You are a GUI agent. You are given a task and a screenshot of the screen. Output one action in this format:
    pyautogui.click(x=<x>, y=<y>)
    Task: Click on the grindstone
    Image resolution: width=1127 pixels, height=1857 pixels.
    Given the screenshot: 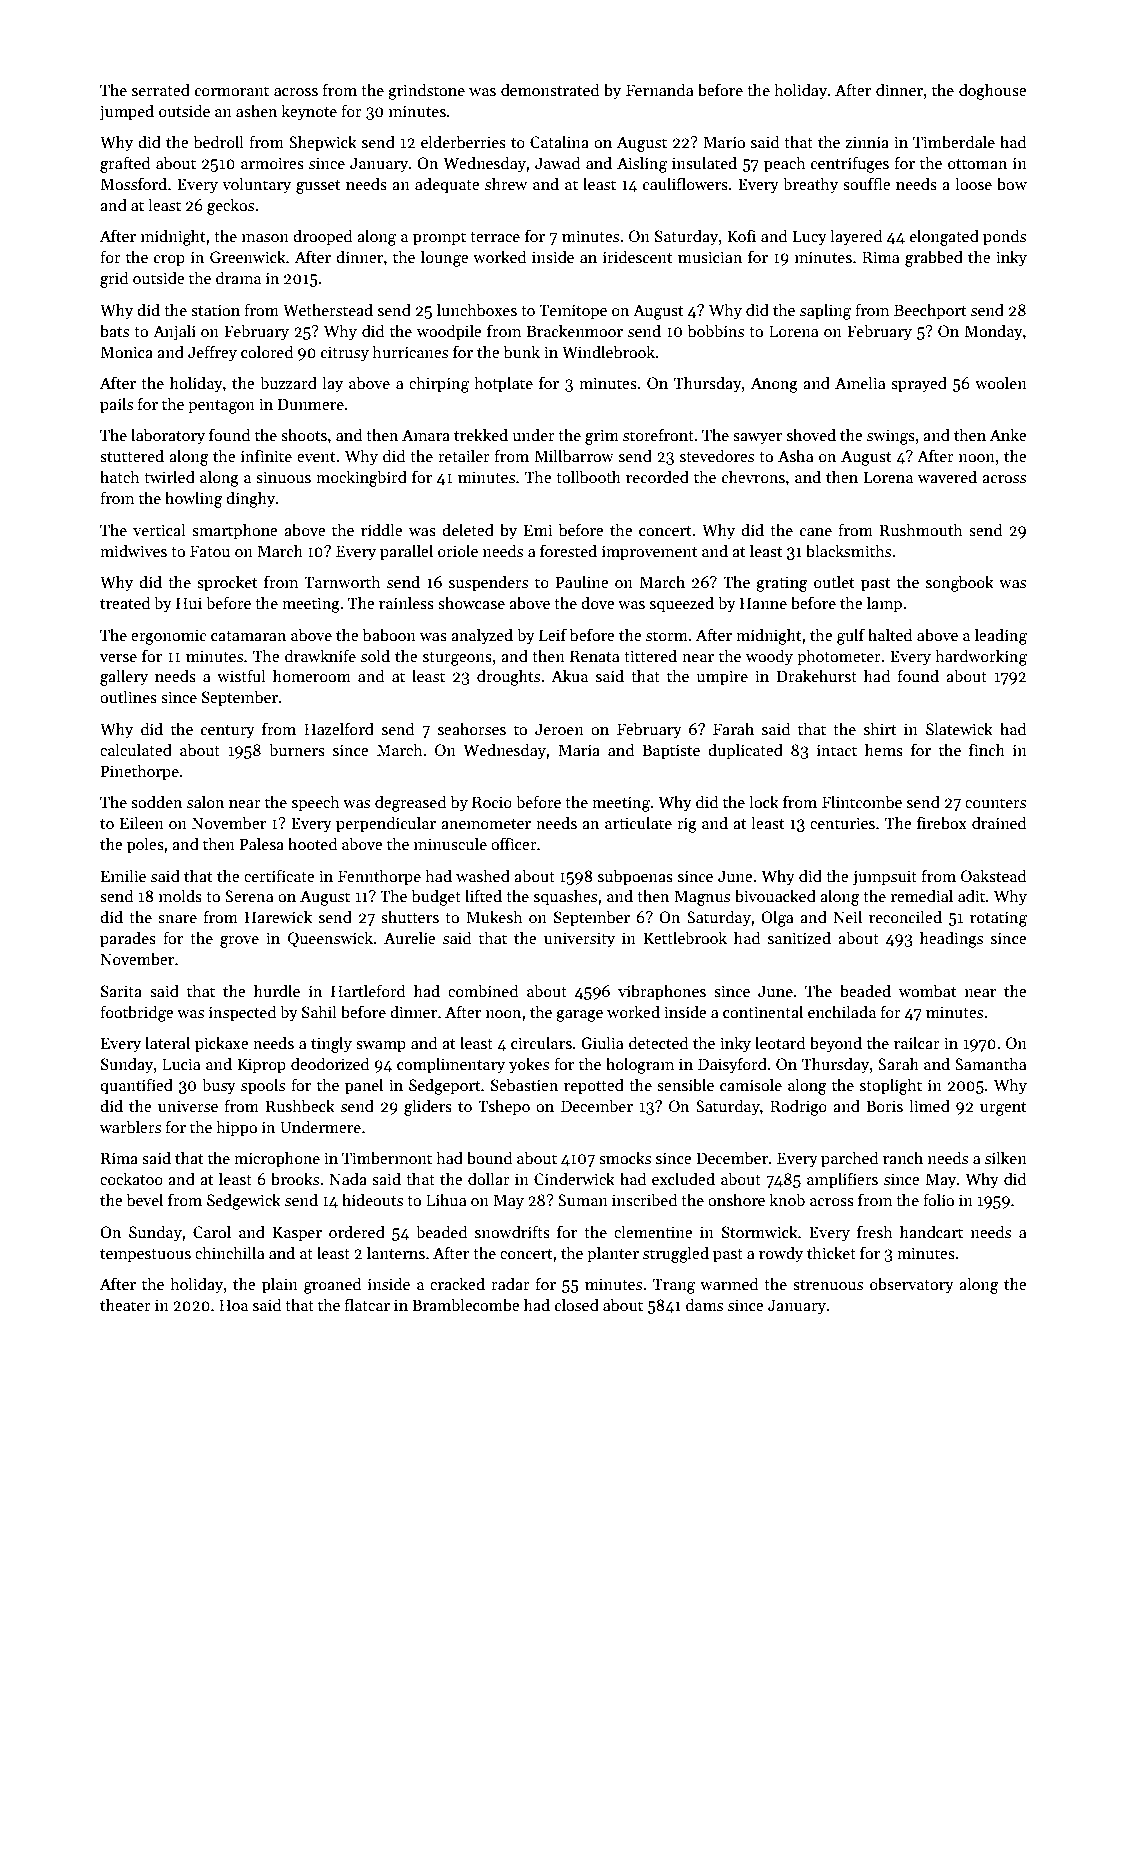 What is the action you would take?
    pyautogui.click(x=426, y=91)
